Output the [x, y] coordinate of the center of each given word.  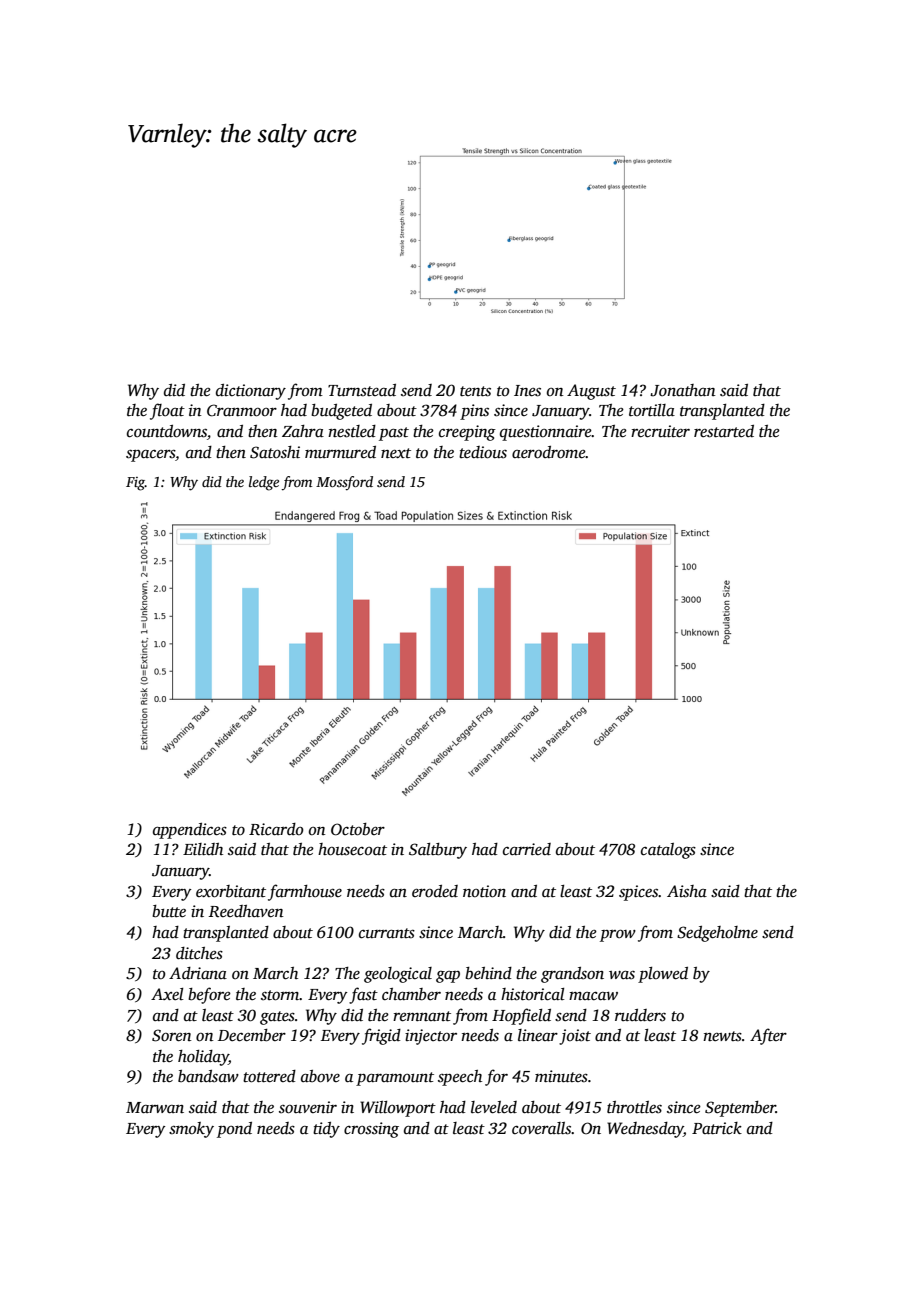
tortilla [652, 410]
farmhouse [305, 892]
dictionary [251, 392]
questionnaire [546, 433]
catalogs [668, 851]
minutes [561, 1076]
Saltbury [438, 851]
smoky [191, 1130]
